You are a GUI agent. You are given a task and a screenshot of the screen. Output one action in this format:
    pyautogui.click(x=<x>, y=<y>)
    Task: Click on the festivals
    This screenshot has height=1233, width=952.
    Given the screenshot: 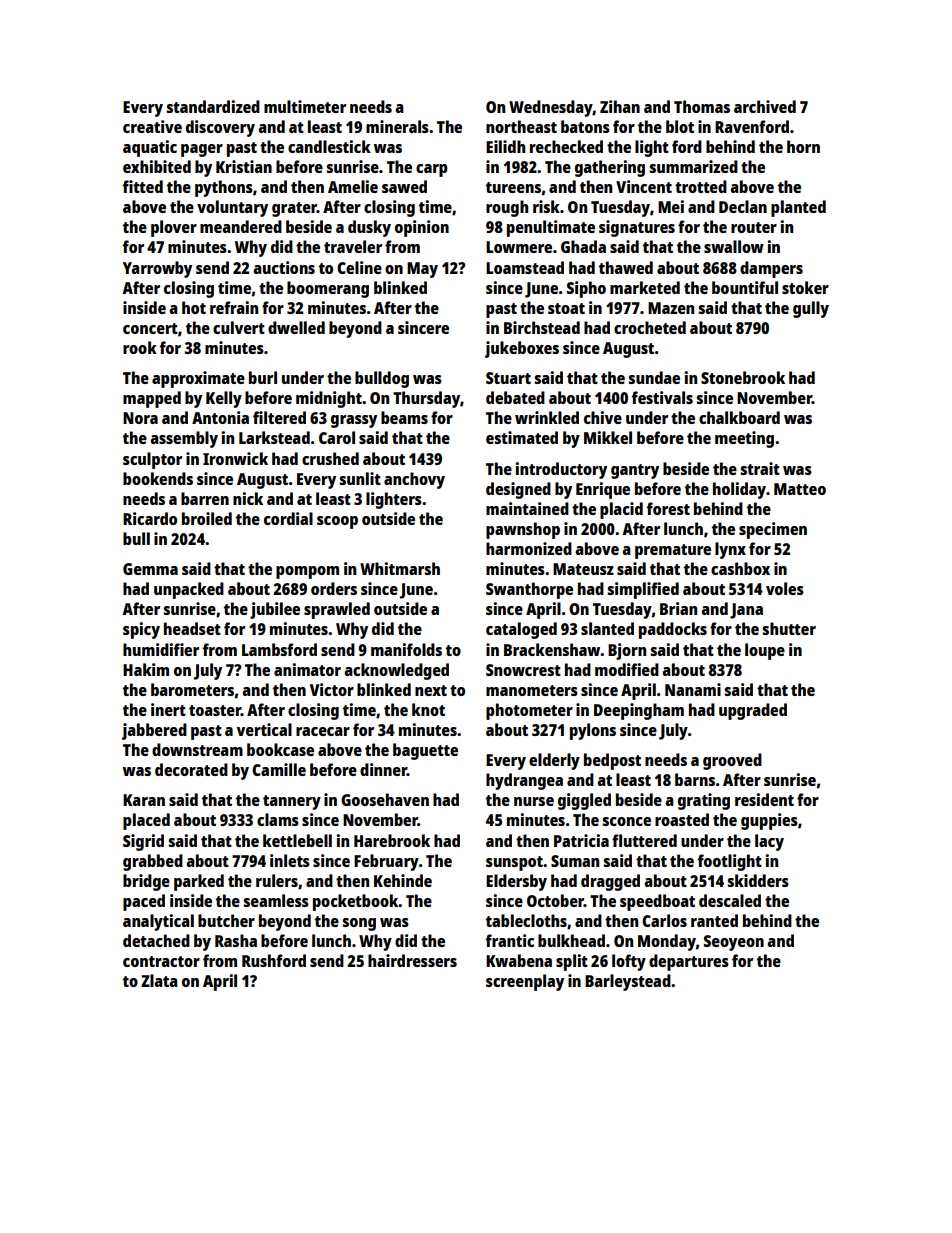 What is the action you would take?
    pyautogui.click(x=662, y=397)
